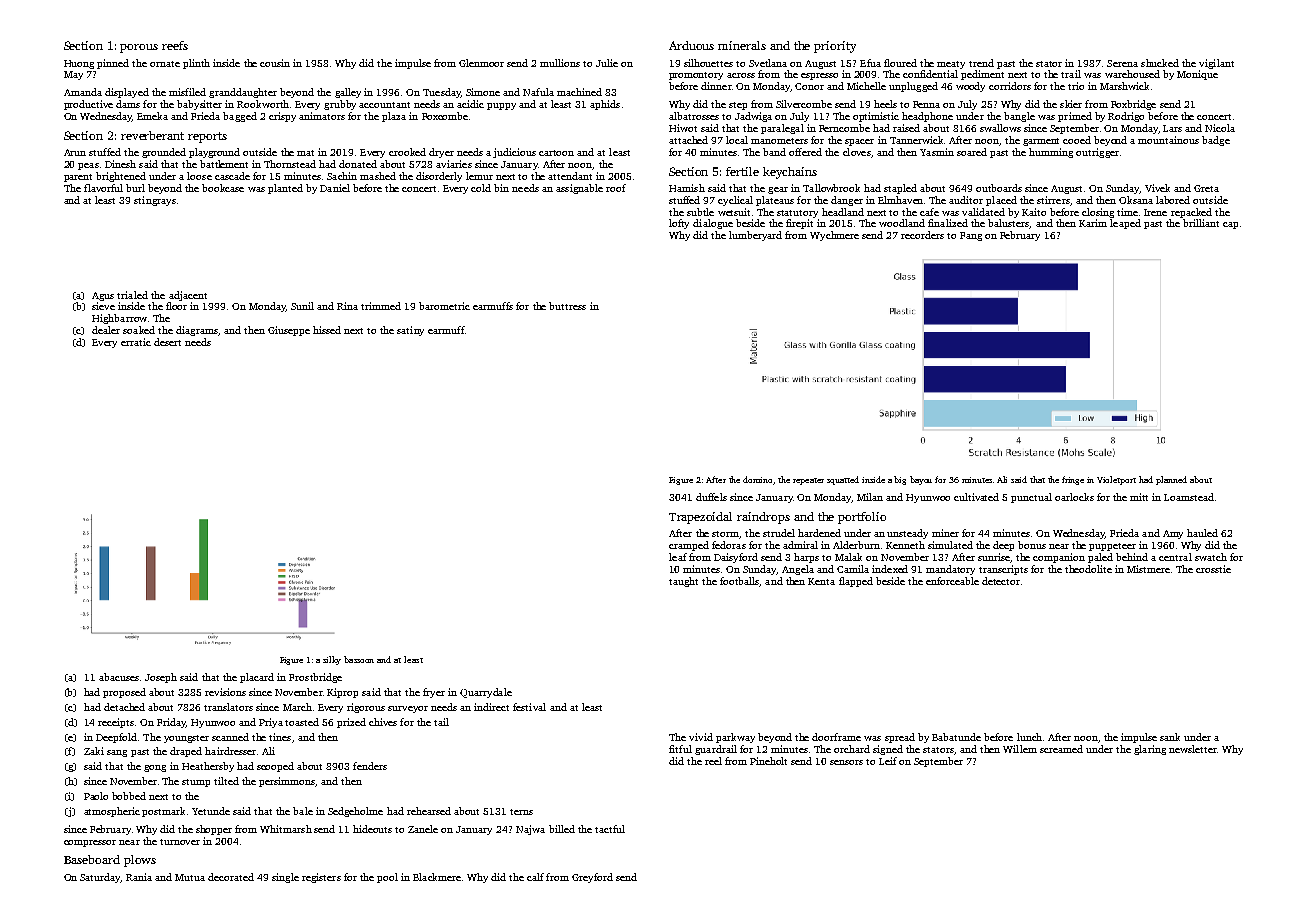  I want to click on erratic, so click(136, 342).
